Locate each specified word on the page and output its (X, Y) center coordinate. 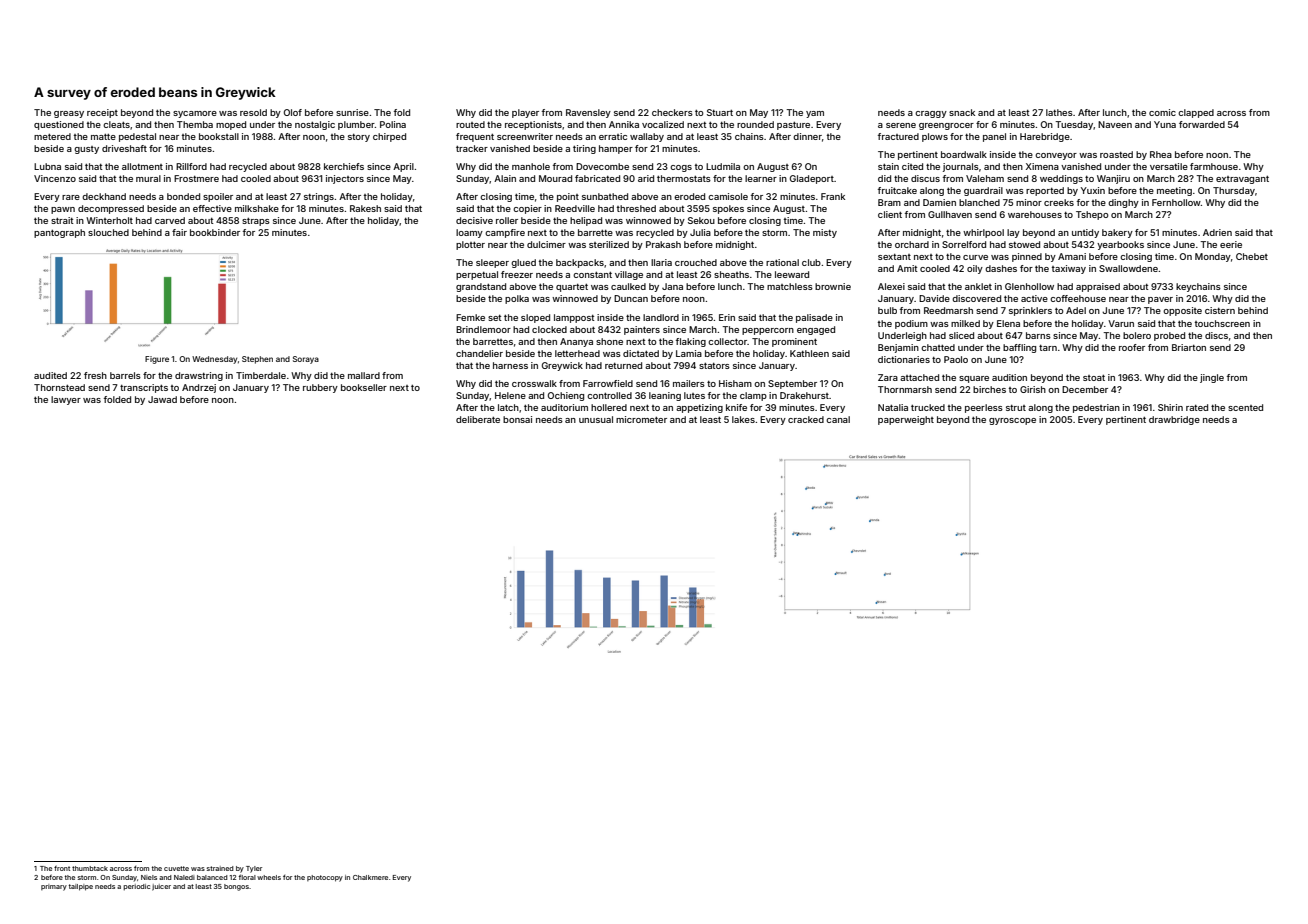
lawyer (66, 400)
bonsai (517, 419)
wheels (269, 877)
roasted (1116, 154)
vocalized (663, 124)
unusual (596, 419)
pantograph (59, 233)
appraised (1098, 287)
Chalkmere (370, 877)
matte (103, 137)
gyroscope (1012, 421)
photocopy (325, 878)
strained (220, 868)
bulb (887, 310)
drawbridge (1174, 420)
